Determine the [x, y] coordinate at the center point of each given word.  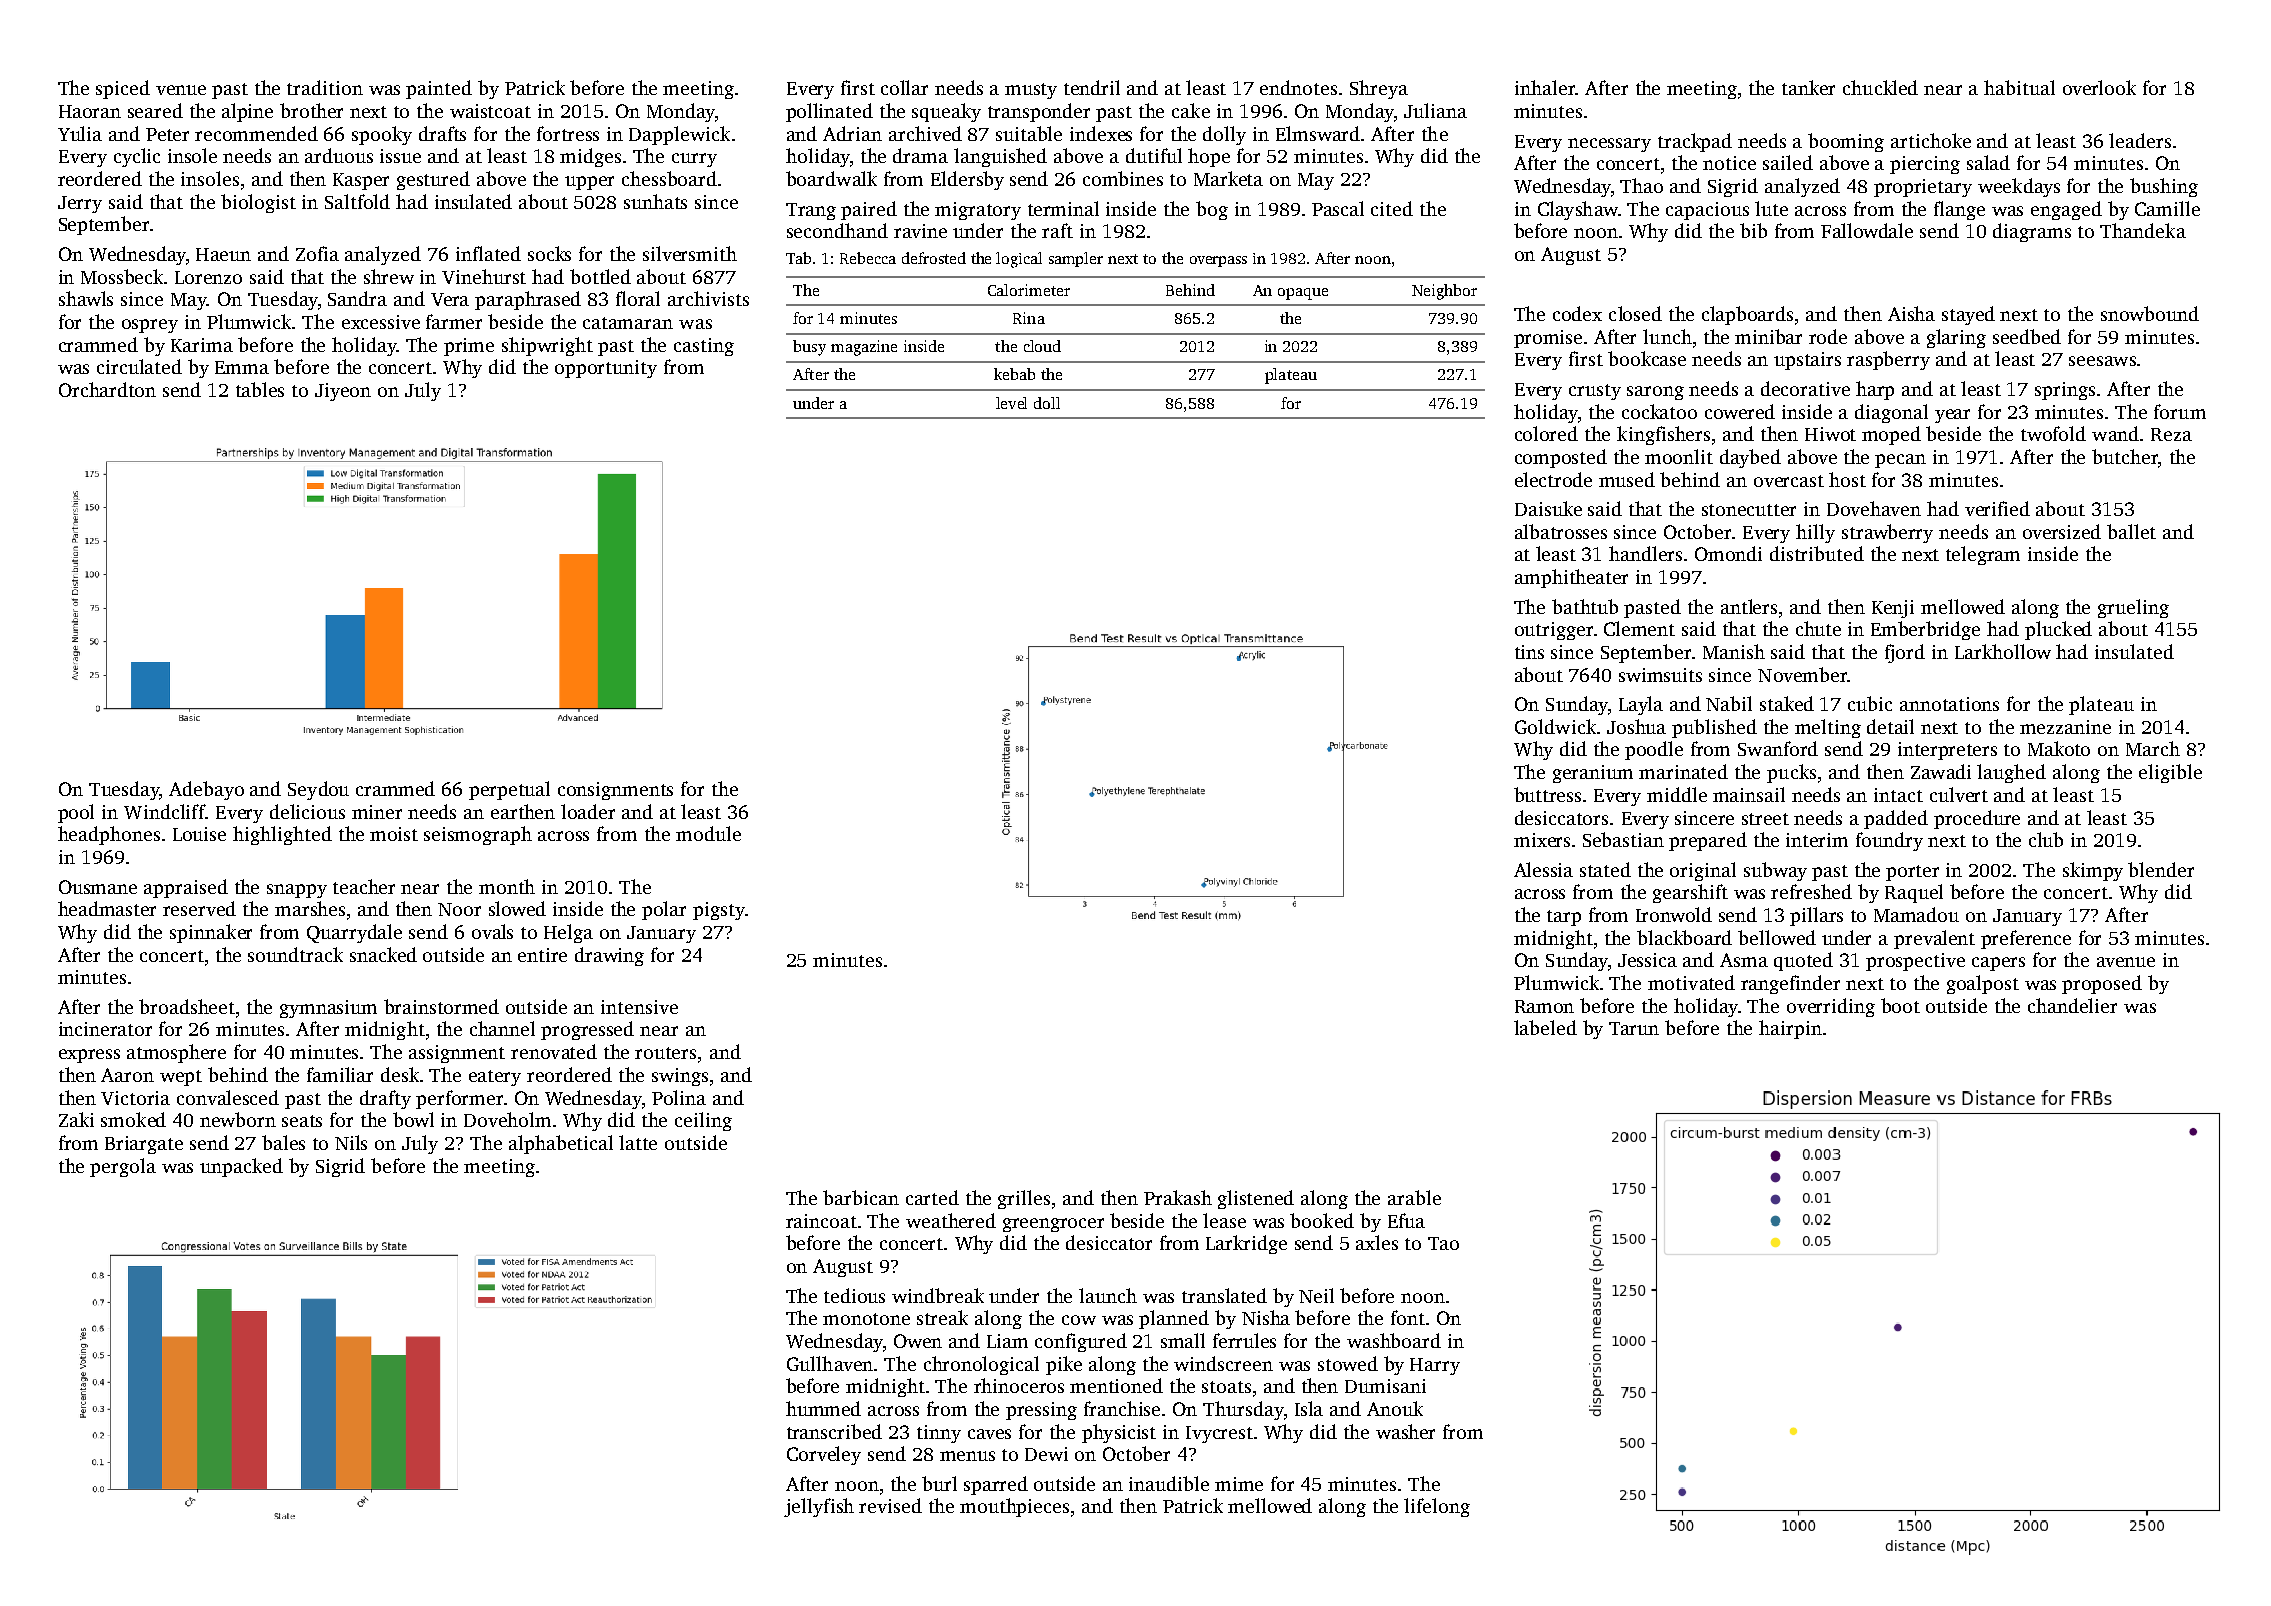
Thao [1641, 185]
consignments [615, 791]
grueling [2133, 608]
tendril [1092, 87]
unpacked [241, 1167]
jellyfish [819, 1507]
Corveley [824, 1455]
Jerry [80, 204]
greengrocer [1053, 1225]
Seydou [318, 790]
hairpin [1790, 1029]
